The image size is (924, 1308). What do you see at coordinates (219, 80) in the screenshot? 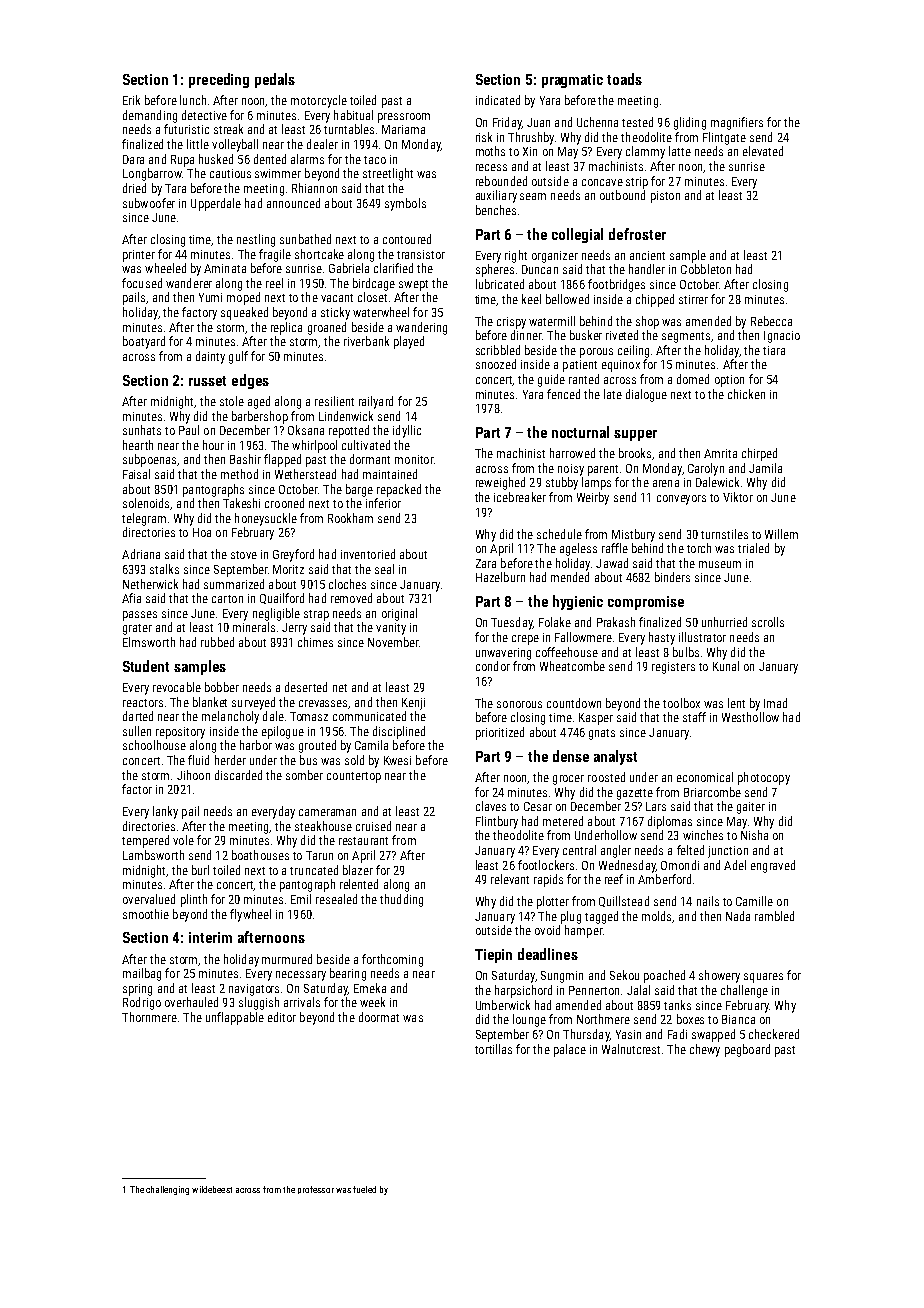
I see `preceding` at bounding box center [219, 80].
